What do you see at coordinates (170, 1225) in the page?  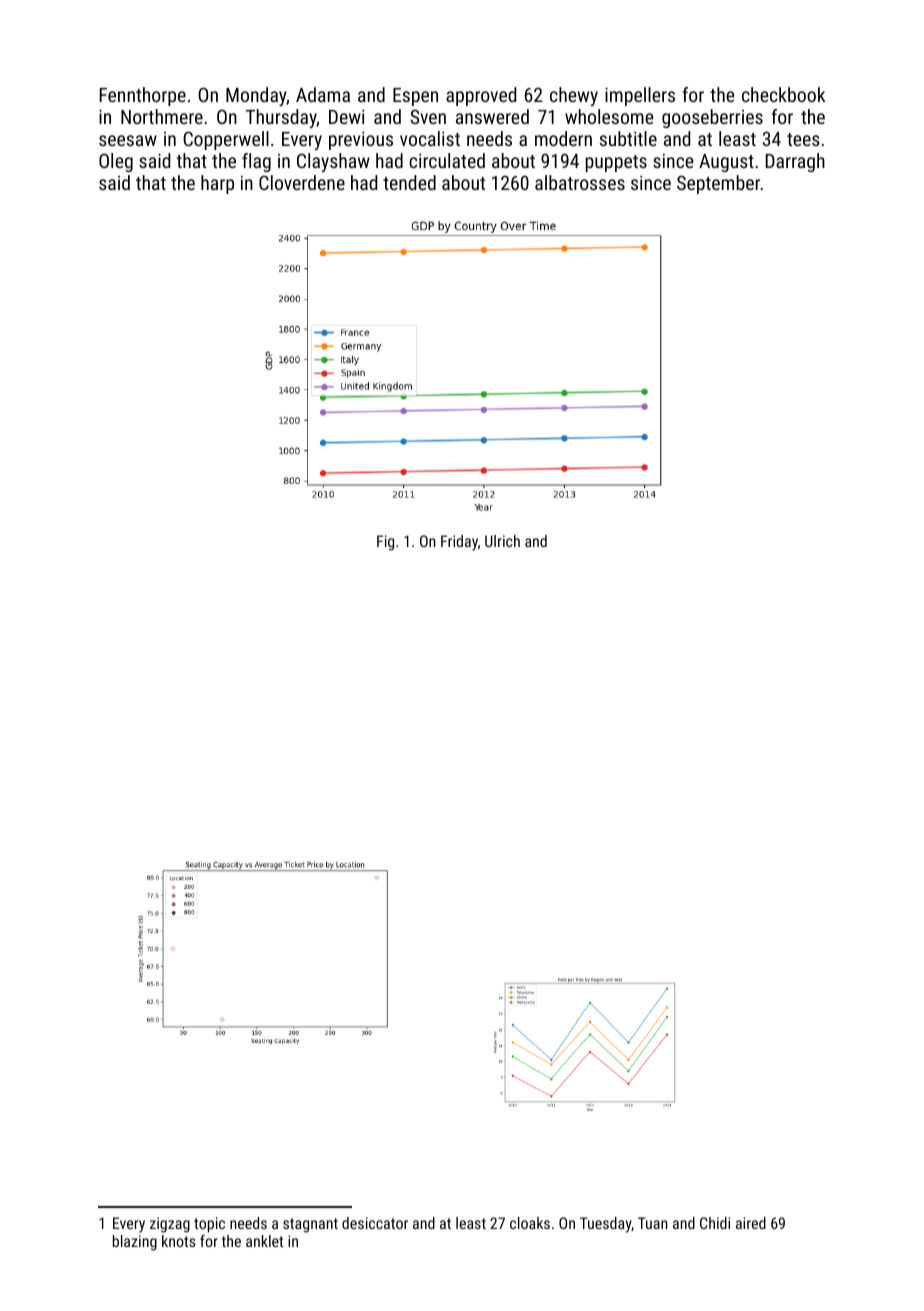 I see `zigzag` at bounding box center [170, 1225].
